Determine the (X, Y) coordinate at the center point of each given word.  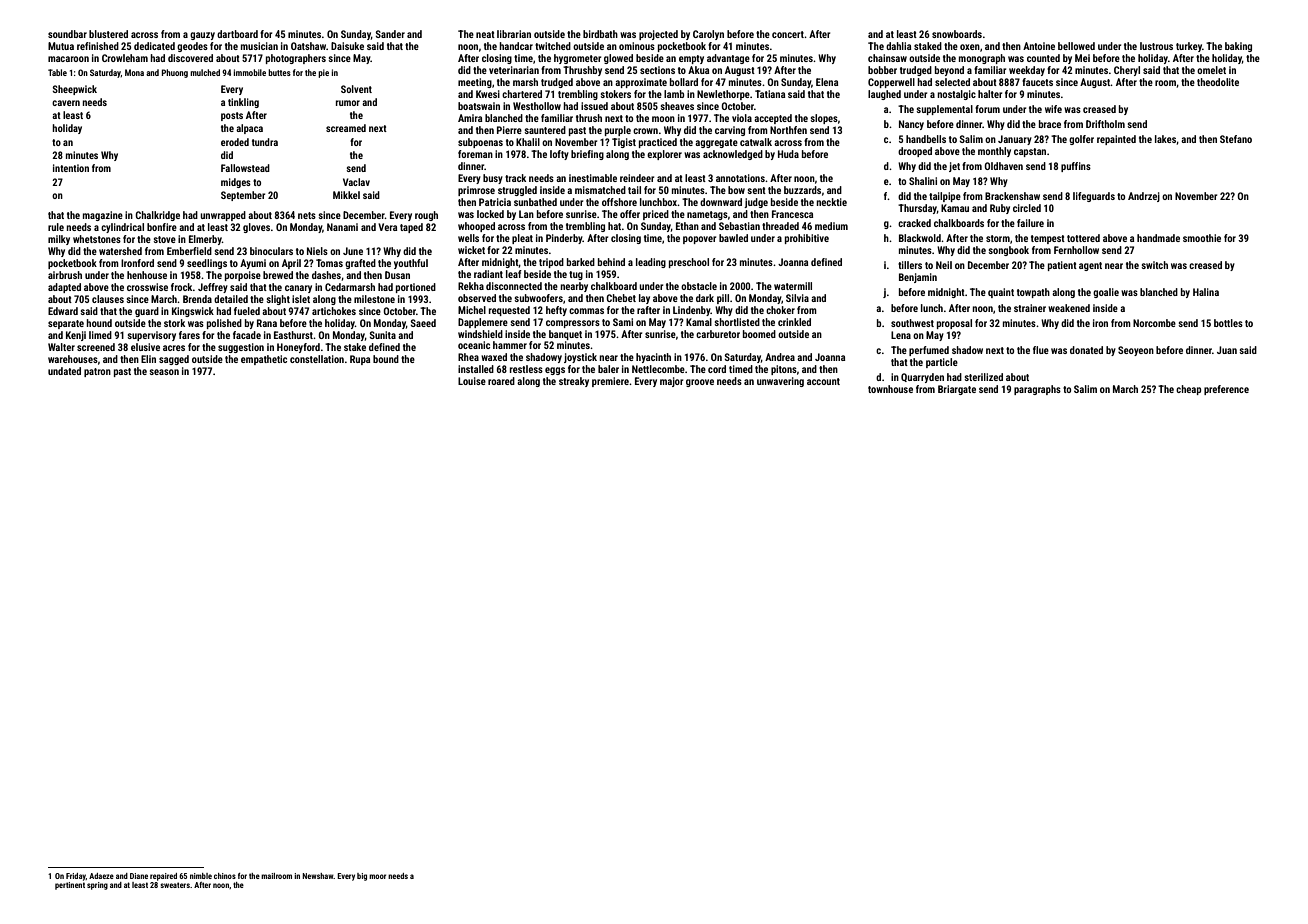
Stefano (1236, 139)
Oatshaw (308, 46)
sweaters (175, 885)
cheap (1188, 390)
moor (377, 876)
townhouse (890, 389)
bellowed (1076, 46)
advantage (728, 59)
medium (831, 226)
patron (97, 372)
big (362, 877)
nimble (201, 876)
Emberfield (189, 251)
